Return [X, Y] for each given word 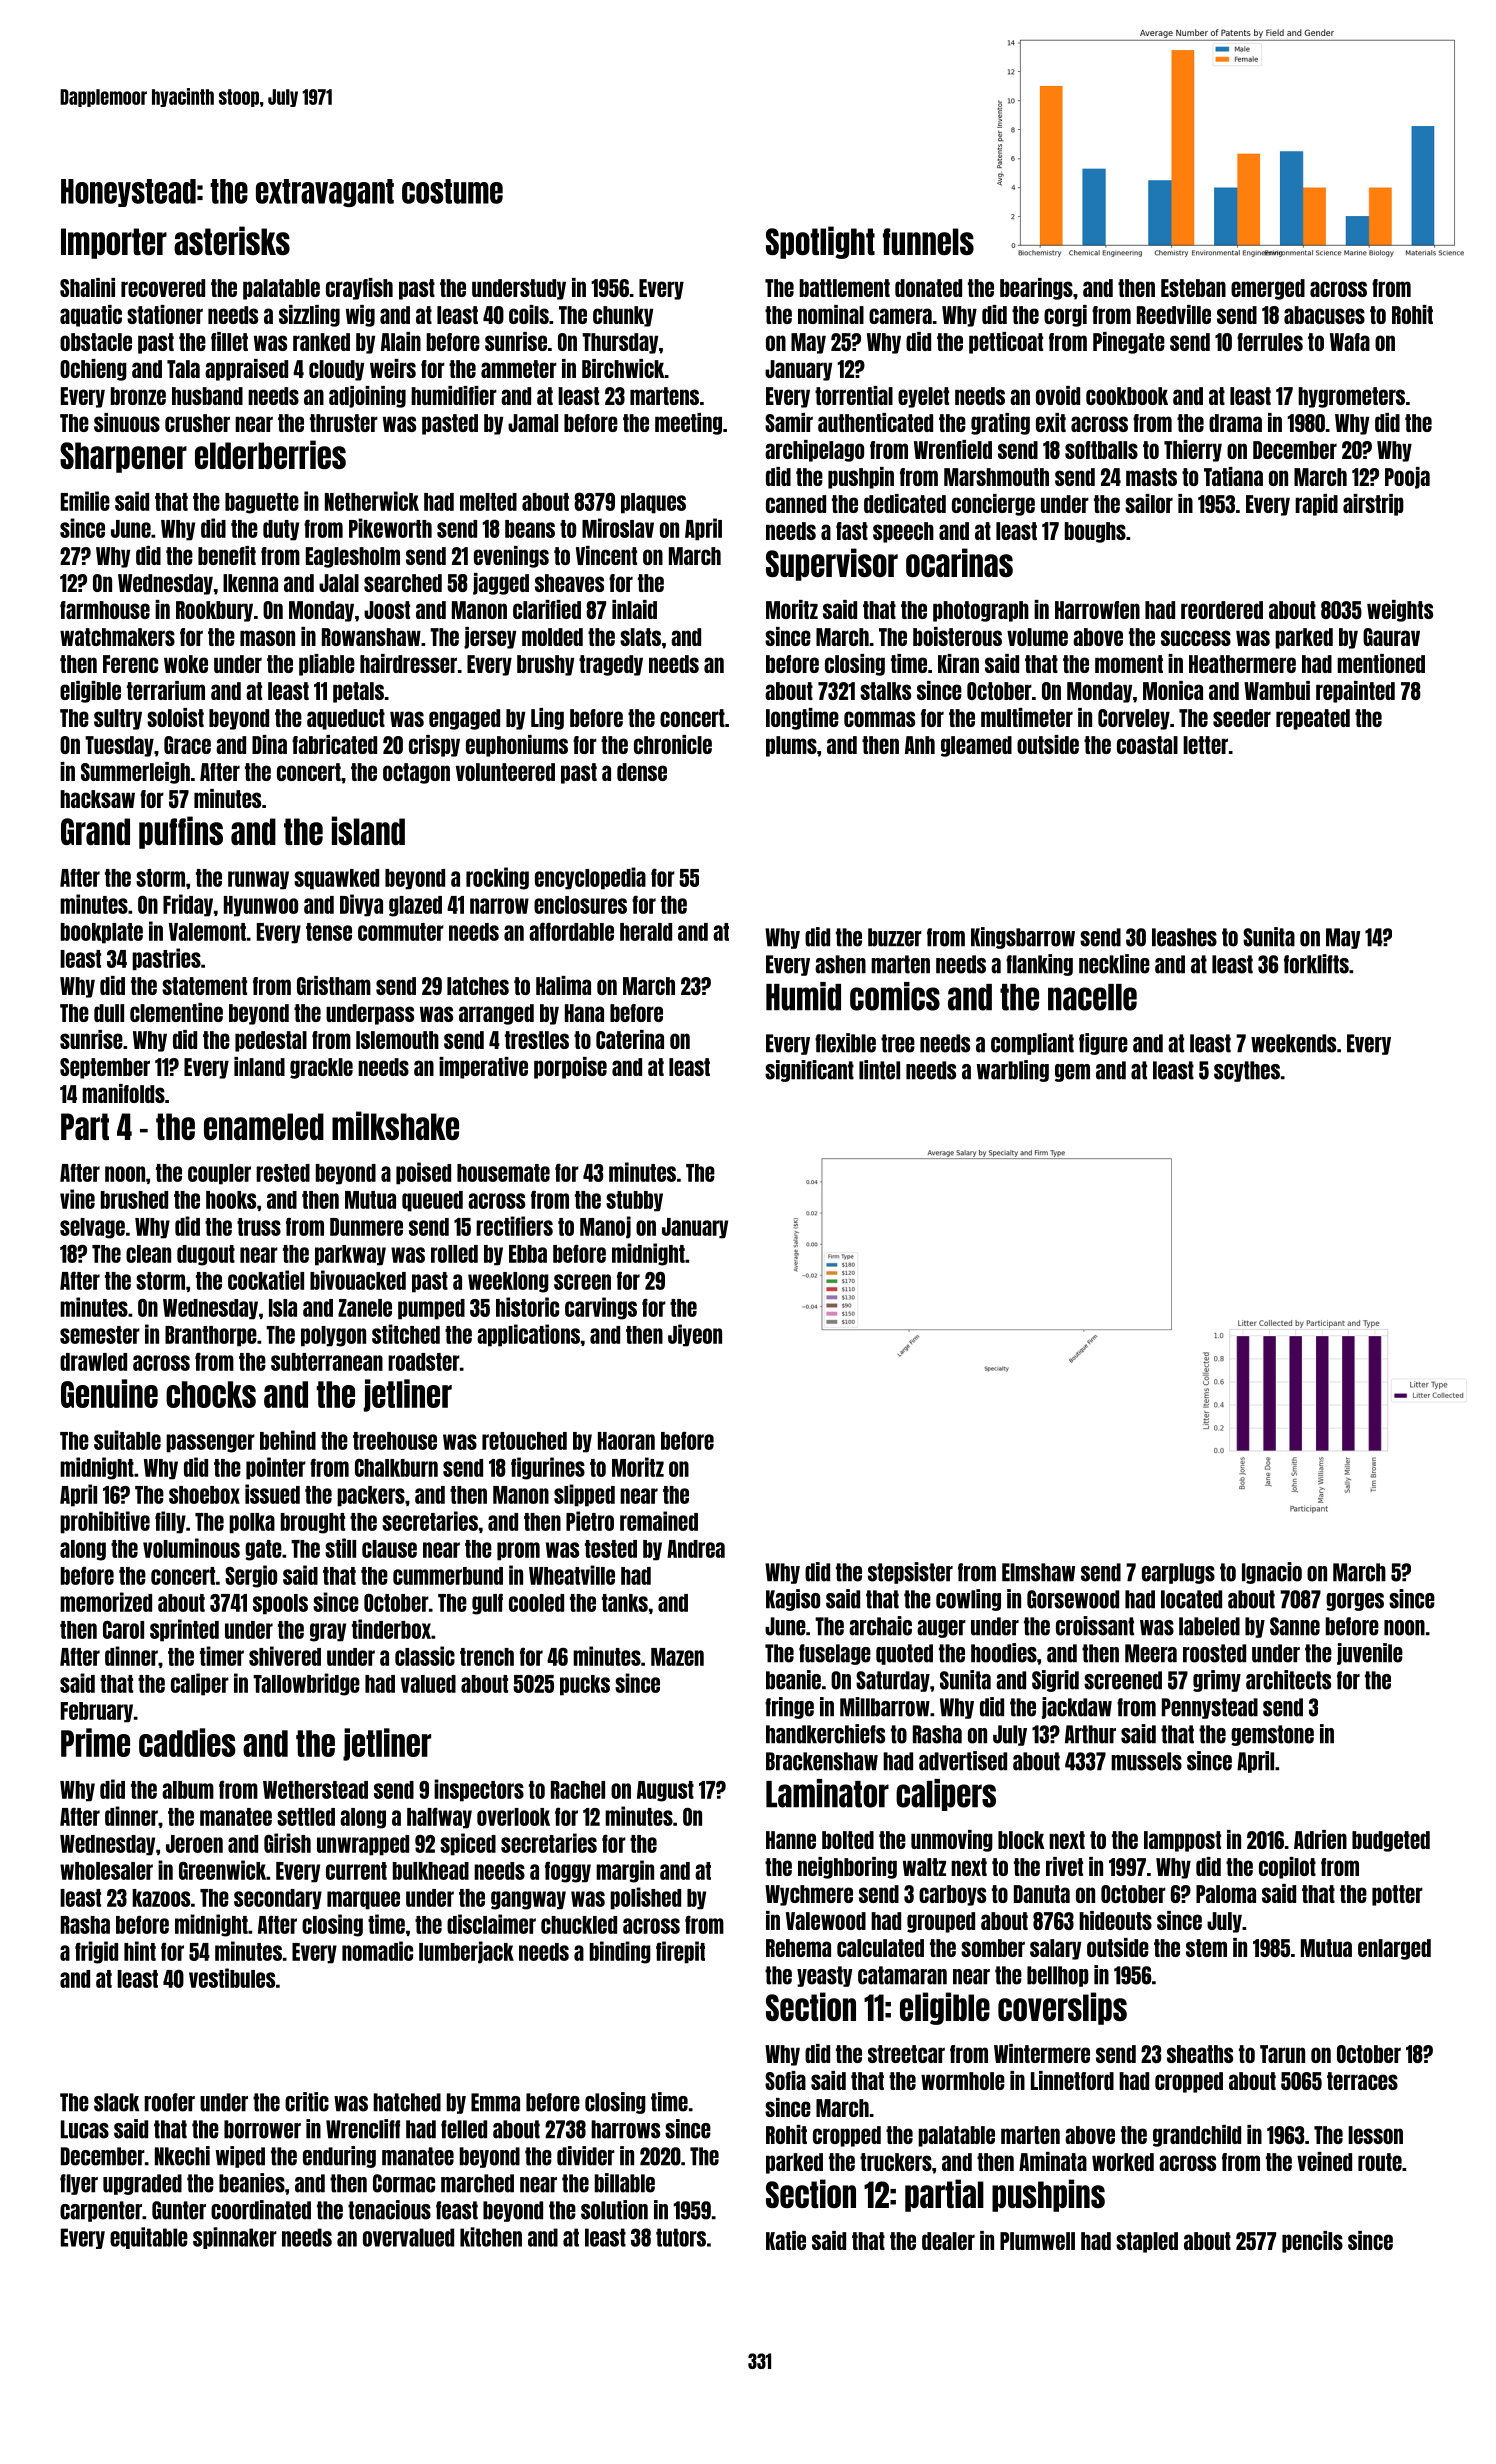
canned [796, 504]
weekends [1293, 1043]
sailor [1149, 503]
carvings [601, 1308]
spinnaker [235, 2238]
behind [288, 1440]
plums [791, 746]
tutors [681, 2237]
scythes [1247, 1071]
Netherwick [372, 501]
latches [478, 986]
